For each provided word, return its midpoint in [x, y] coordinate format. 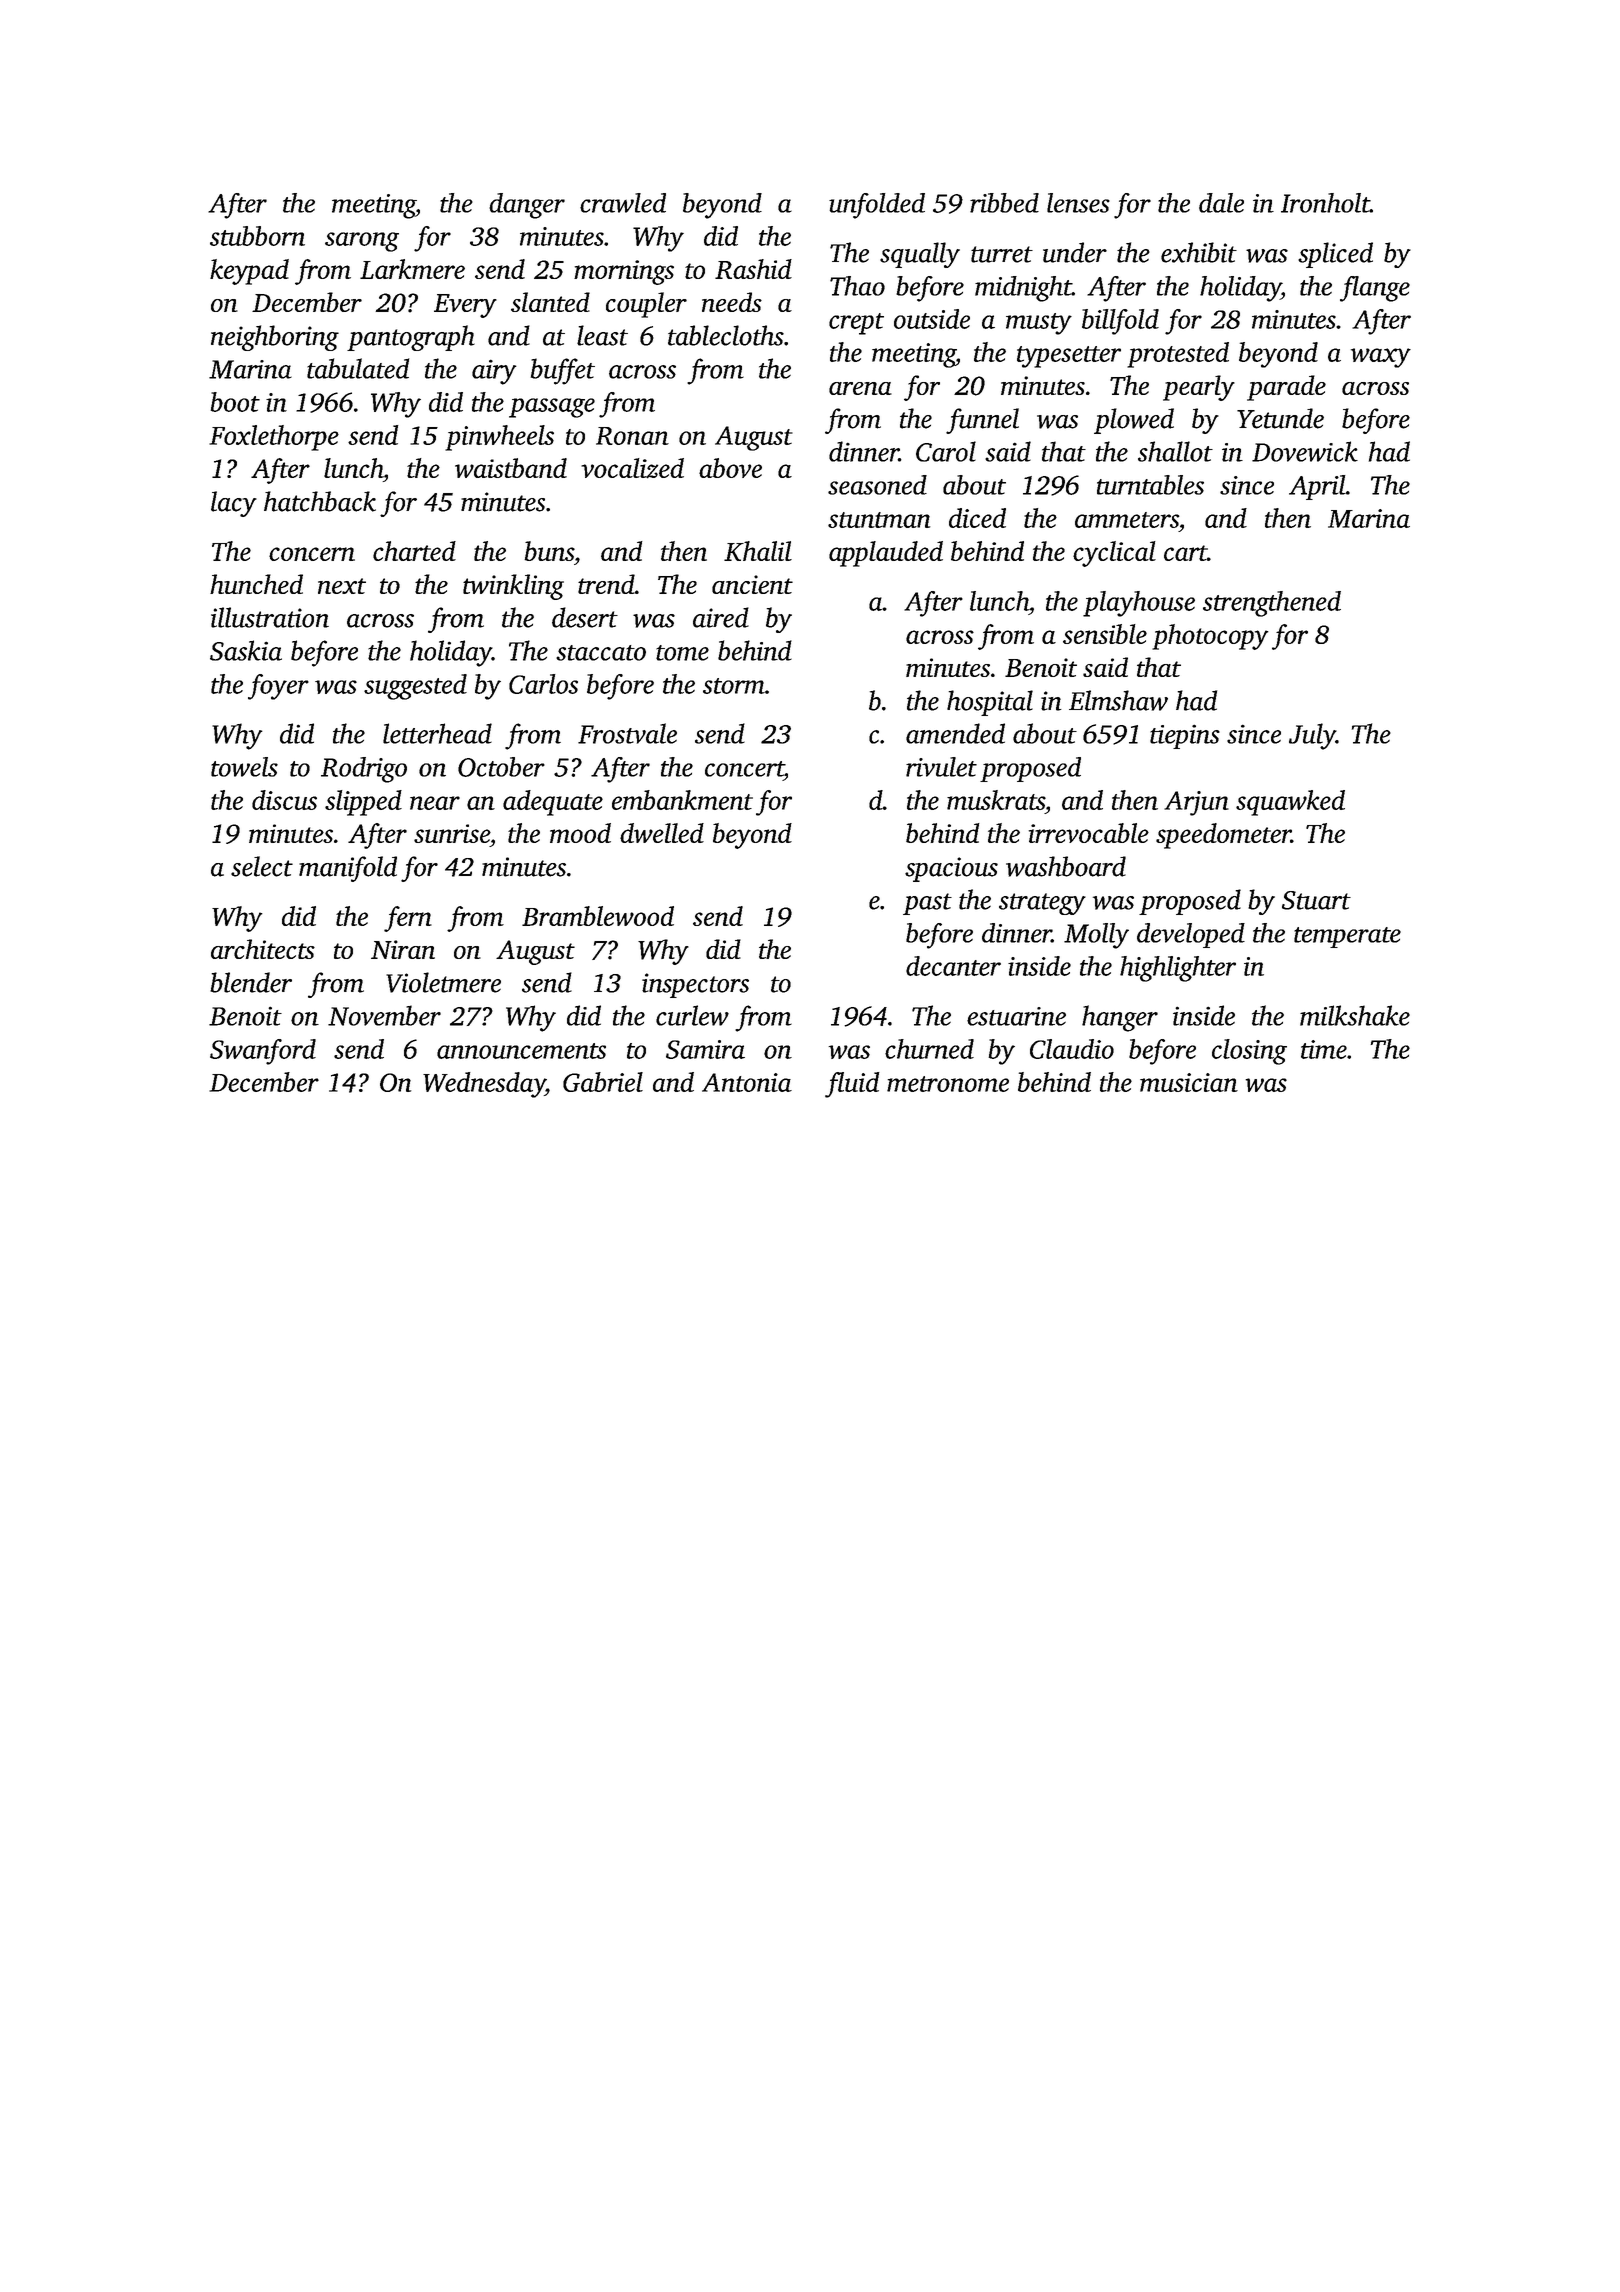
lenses [1078, 203]
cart [1185, 553]
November [384, 1015]
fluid [852, 1085]
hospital [990, 703]
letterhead [437, 733]
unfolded [877, 206]
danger [527, 206]
